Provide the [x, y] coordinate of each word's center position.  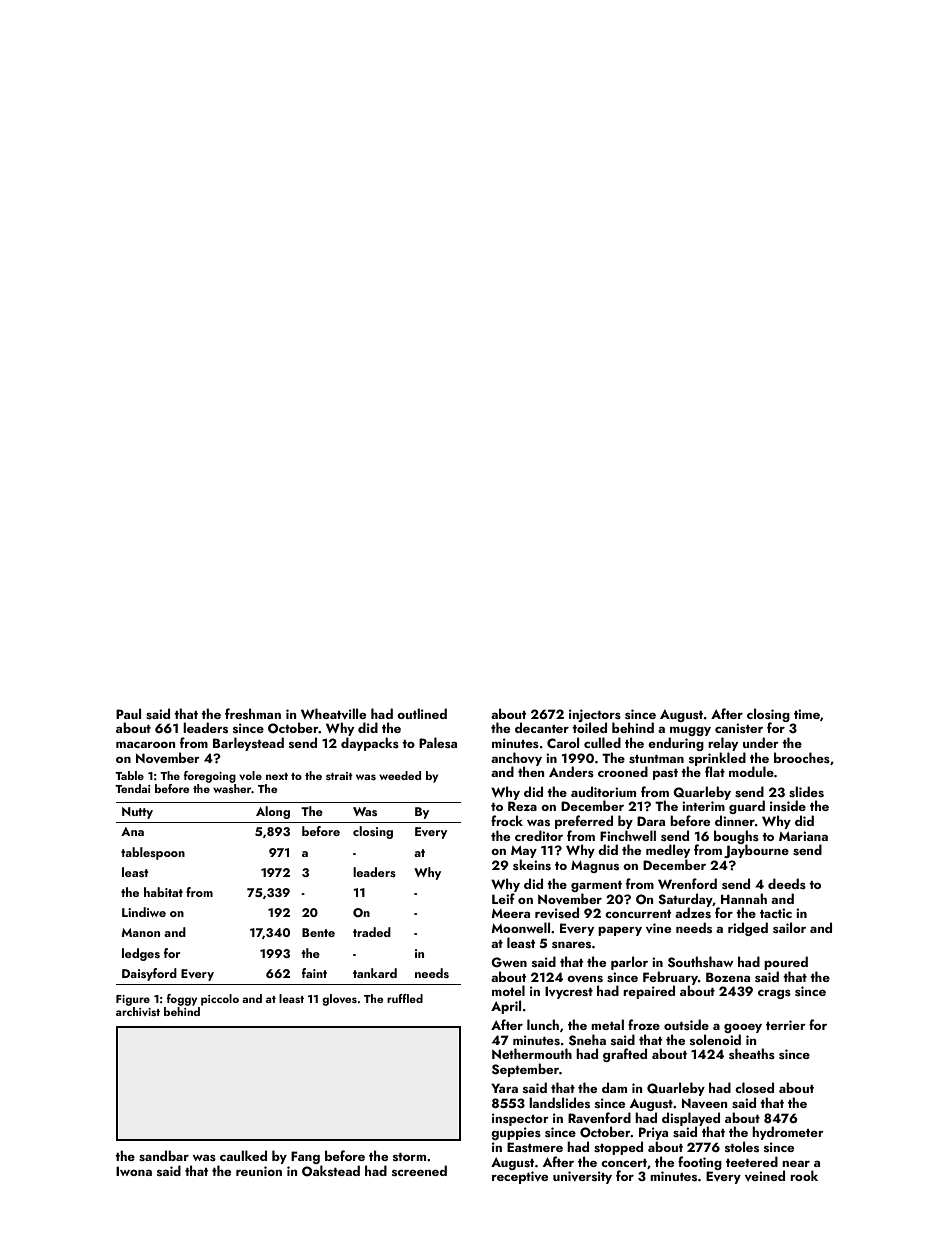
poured [786, 963]
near [796, 1164]
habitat [163, 892]
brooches [802, 757]
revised [557, 912]
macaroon [145, 745]
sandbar [164, 1155]
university [582, 1177]
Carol [563, 742]
